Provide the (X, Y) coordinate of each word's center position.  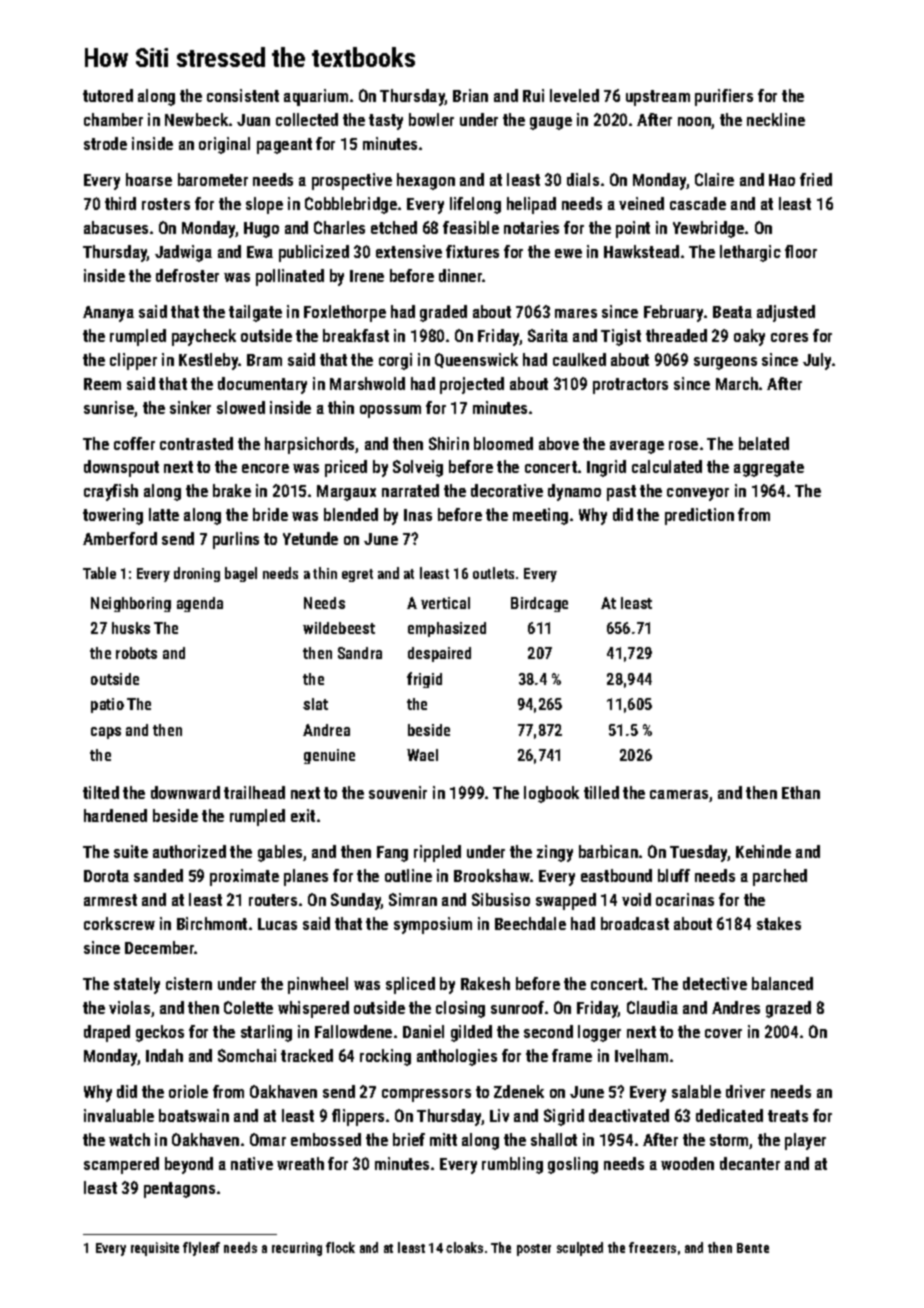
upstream (658, 98)
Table (99, 573)
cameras (679, 794)
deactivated (629, 1115)
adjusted (786, 313)
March (737, 383)
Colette (248, 1007)
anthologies (457, 1057)
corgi (395, 361)
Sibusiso (501, 899)
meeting (540, 516)
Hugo (261, 230)
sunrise (109, 409)
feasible (471, 227)
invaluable (119, 1115)
